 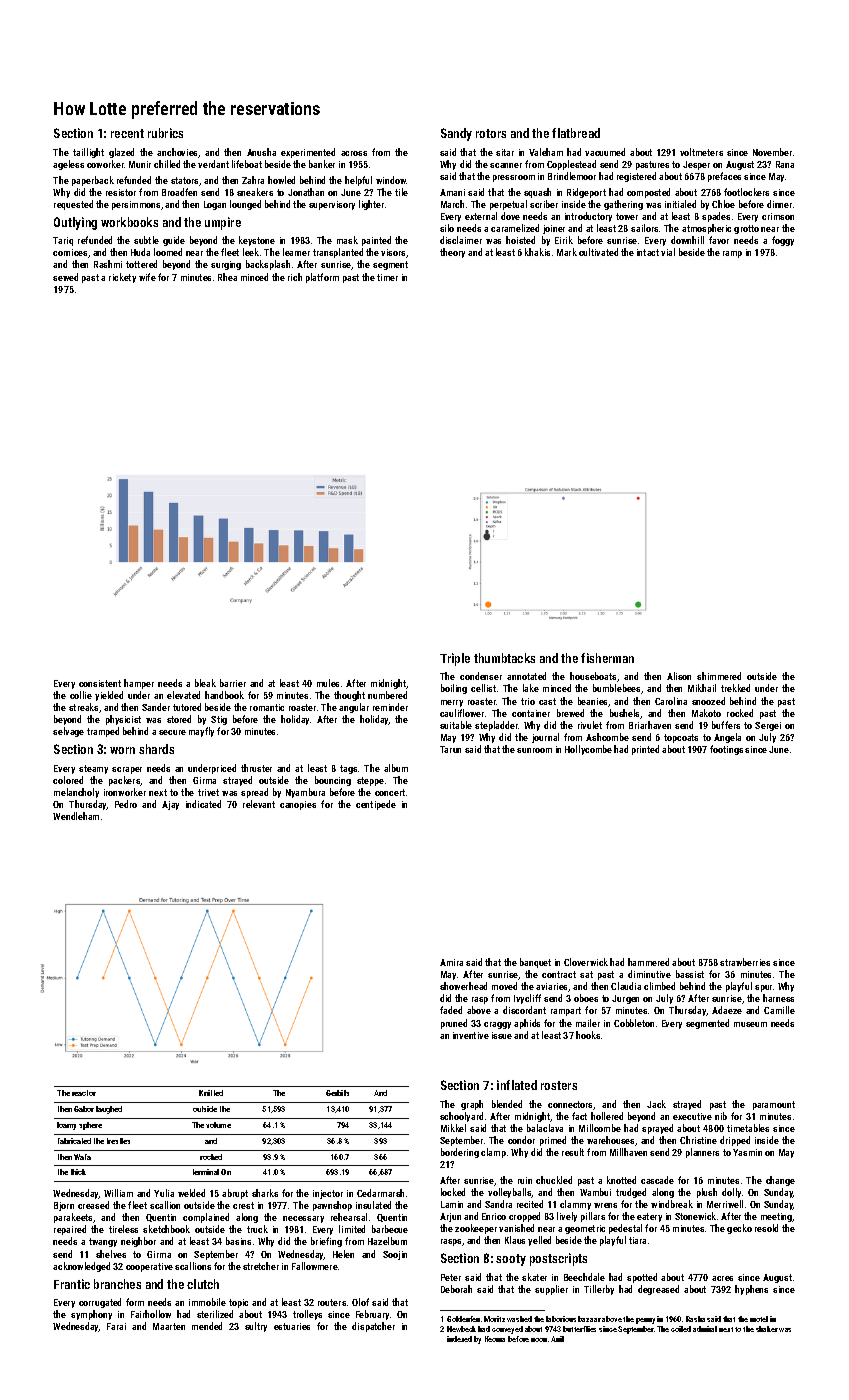 I want to click on Ajay, so click(x=170, y=805).
